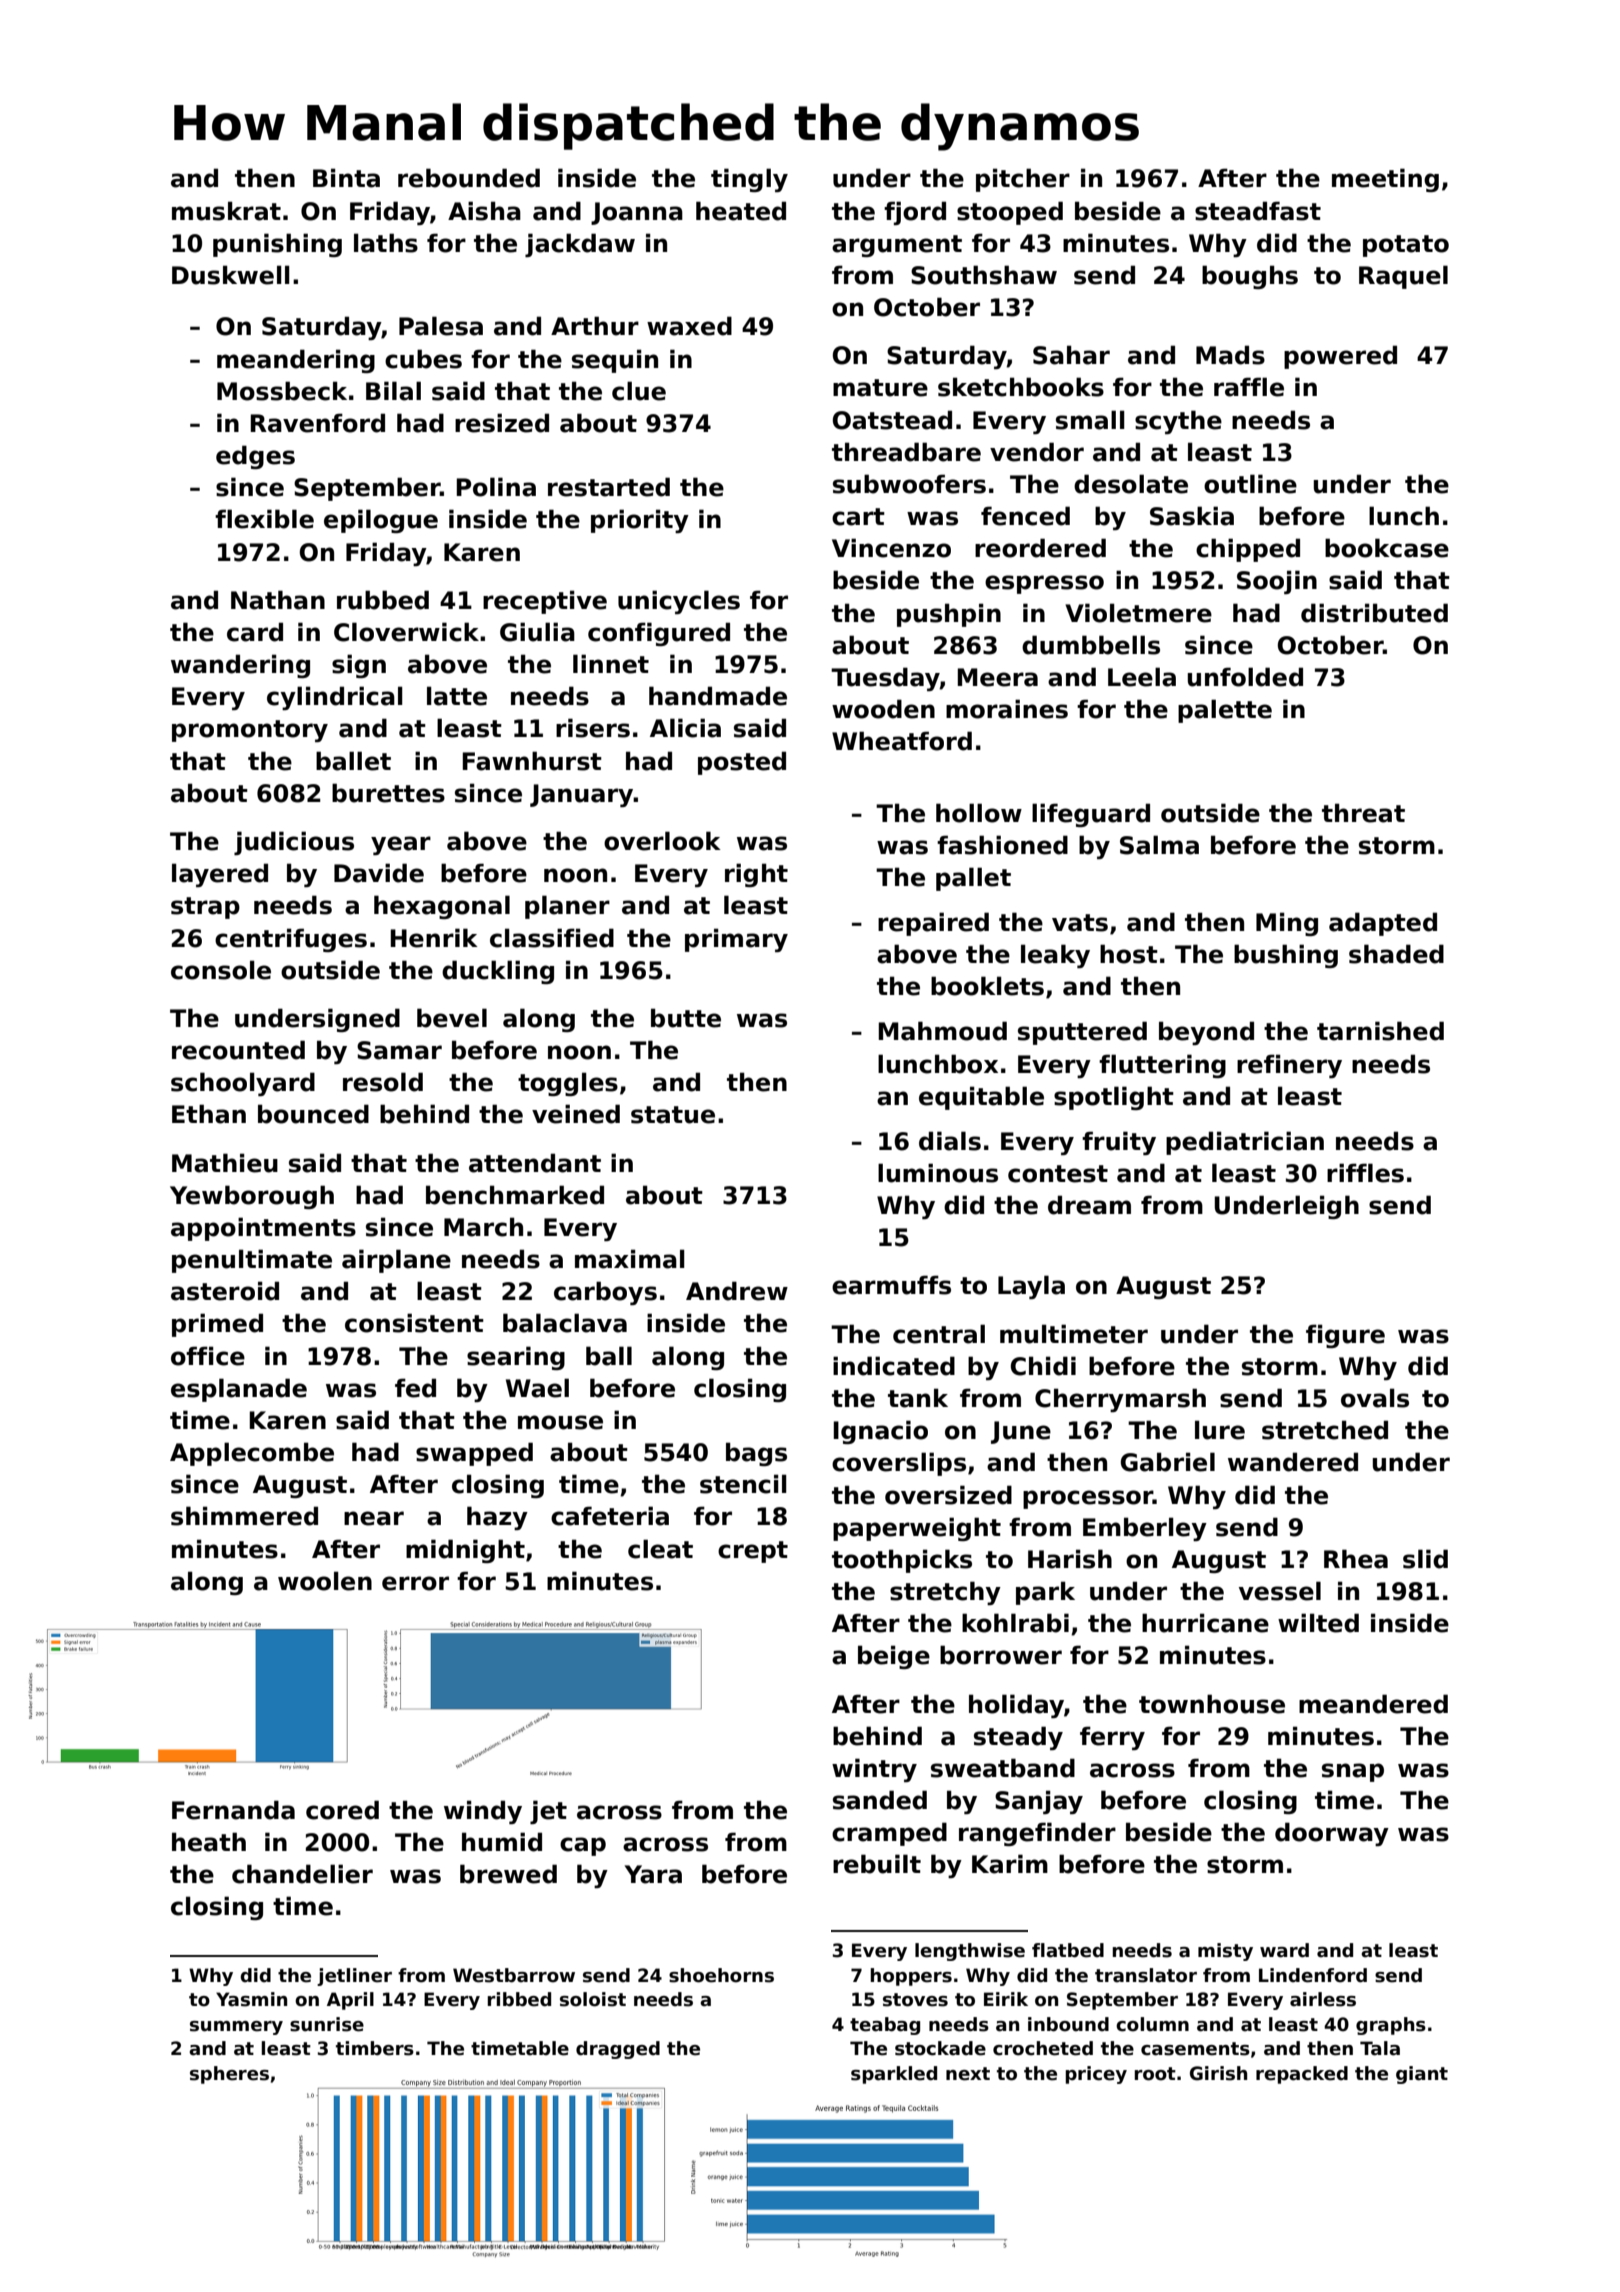 This screenshot has height=2292, width=1620. What do you see at coordinates (296, 361) in the screenshot?
I see `meandering` at bounding box center [296, 361].
